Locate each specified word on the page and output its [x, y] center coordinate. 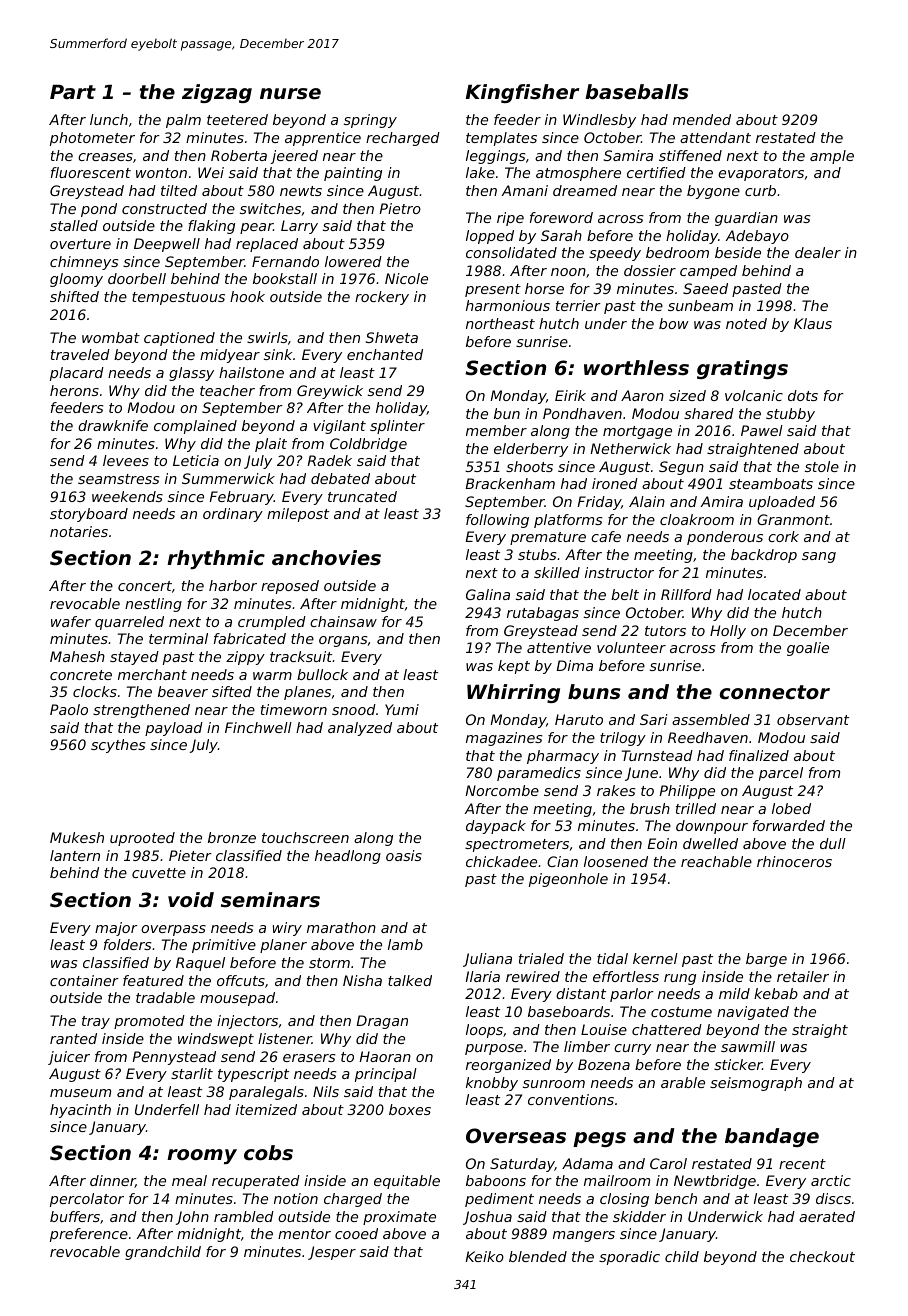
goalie [808, 649]
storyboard [89, 515]
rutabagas [543, 614]
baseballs [637, 92]
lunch [109, 119]
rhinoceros [794, 861]
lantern [75, 855]
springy [370, 121]
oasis [404, 855]
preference [89, 1235]
